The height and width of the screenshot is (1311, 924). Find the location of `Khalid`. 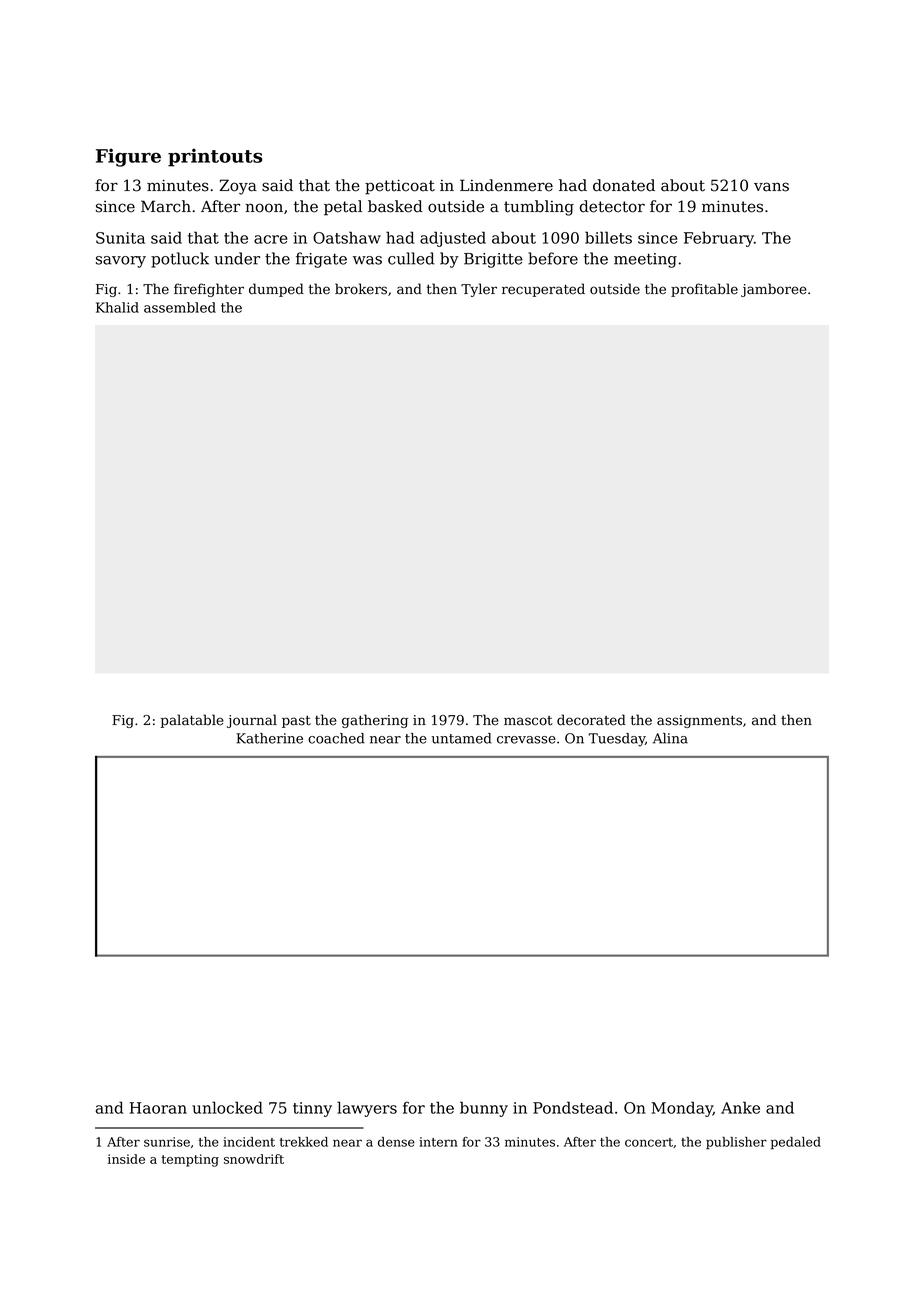

Khalid is located at coordinates (117, 307).
